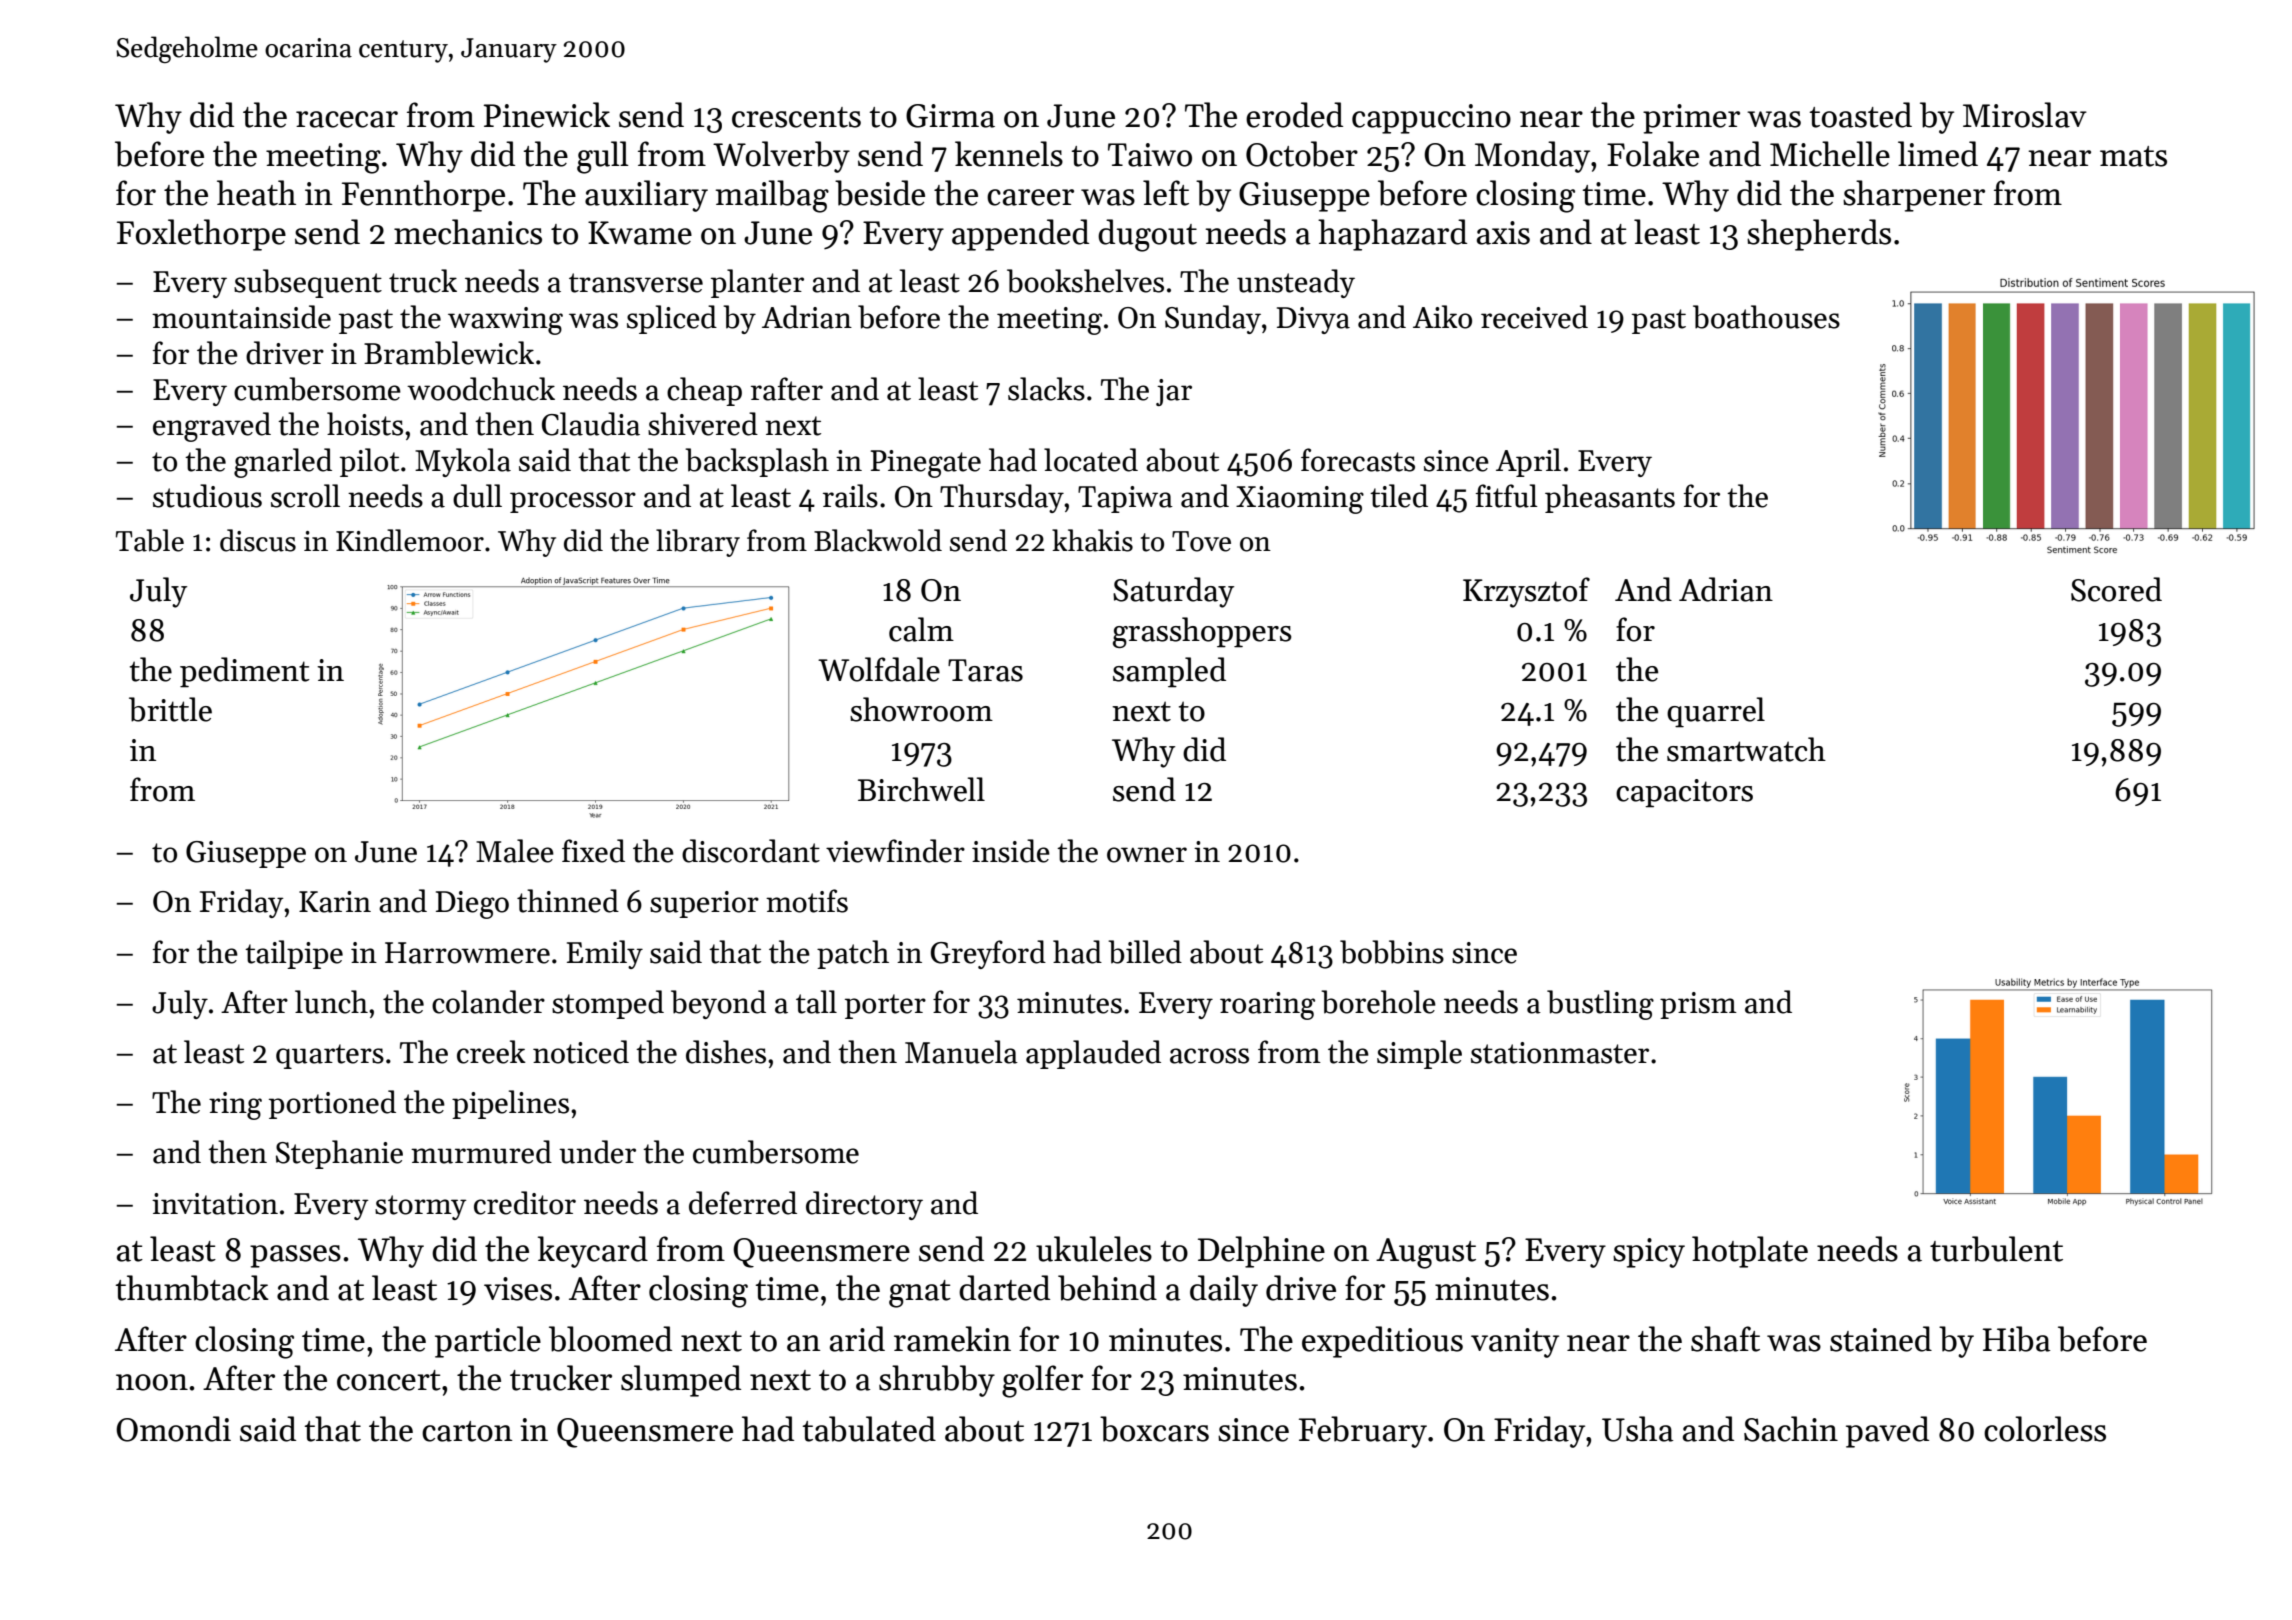  What do you see at coordinates (365, 424) in the screenshot?
I see `hoists` at bounding box center [365, 424].
